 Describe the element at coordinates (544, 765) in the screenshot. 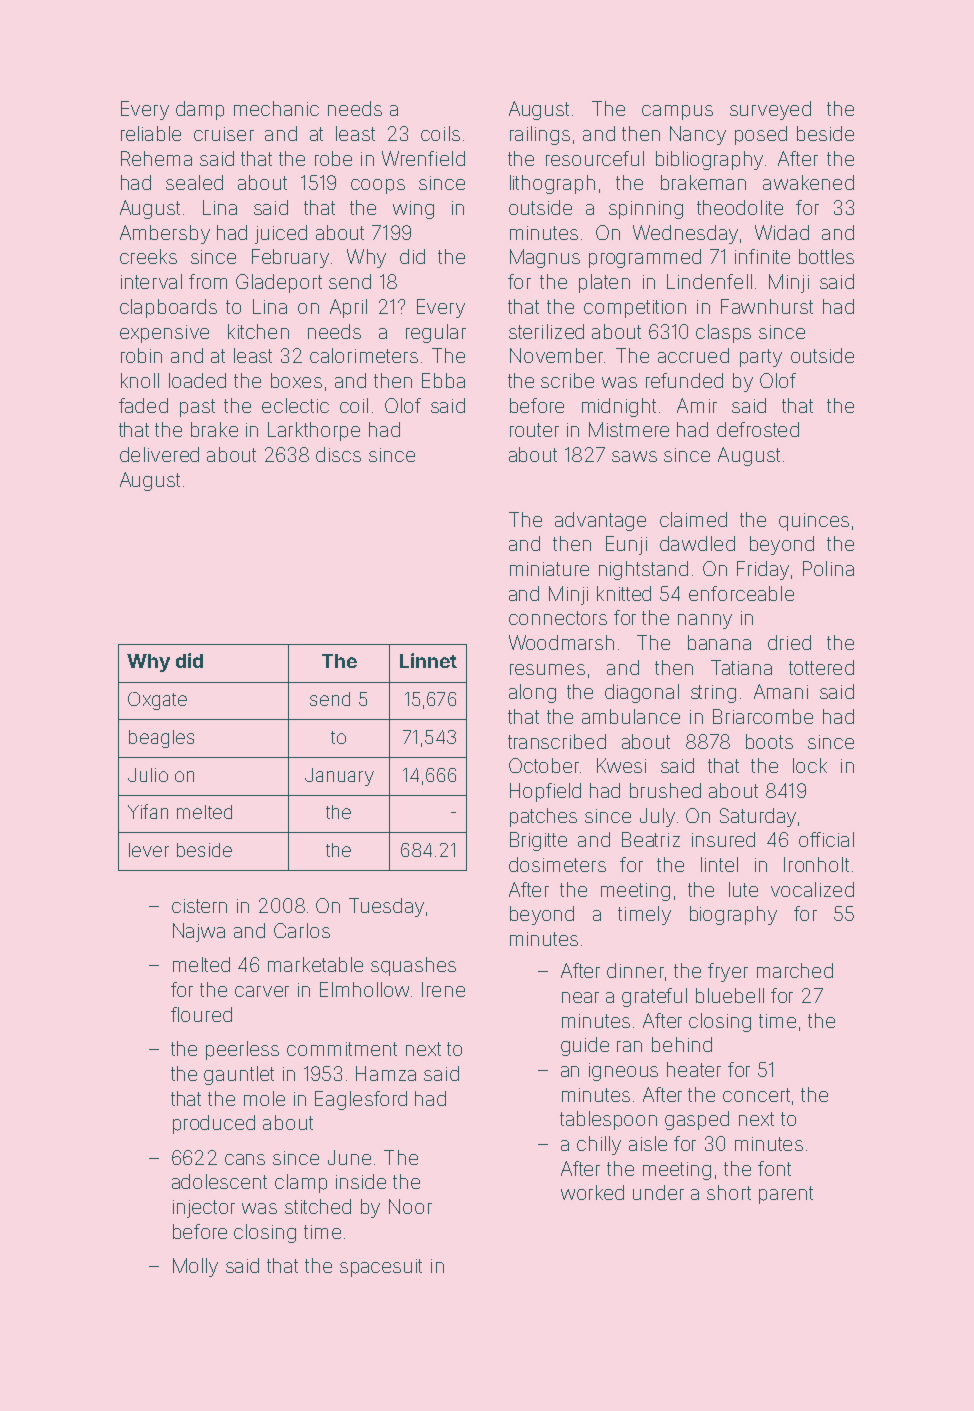

I see `October` at that location.
